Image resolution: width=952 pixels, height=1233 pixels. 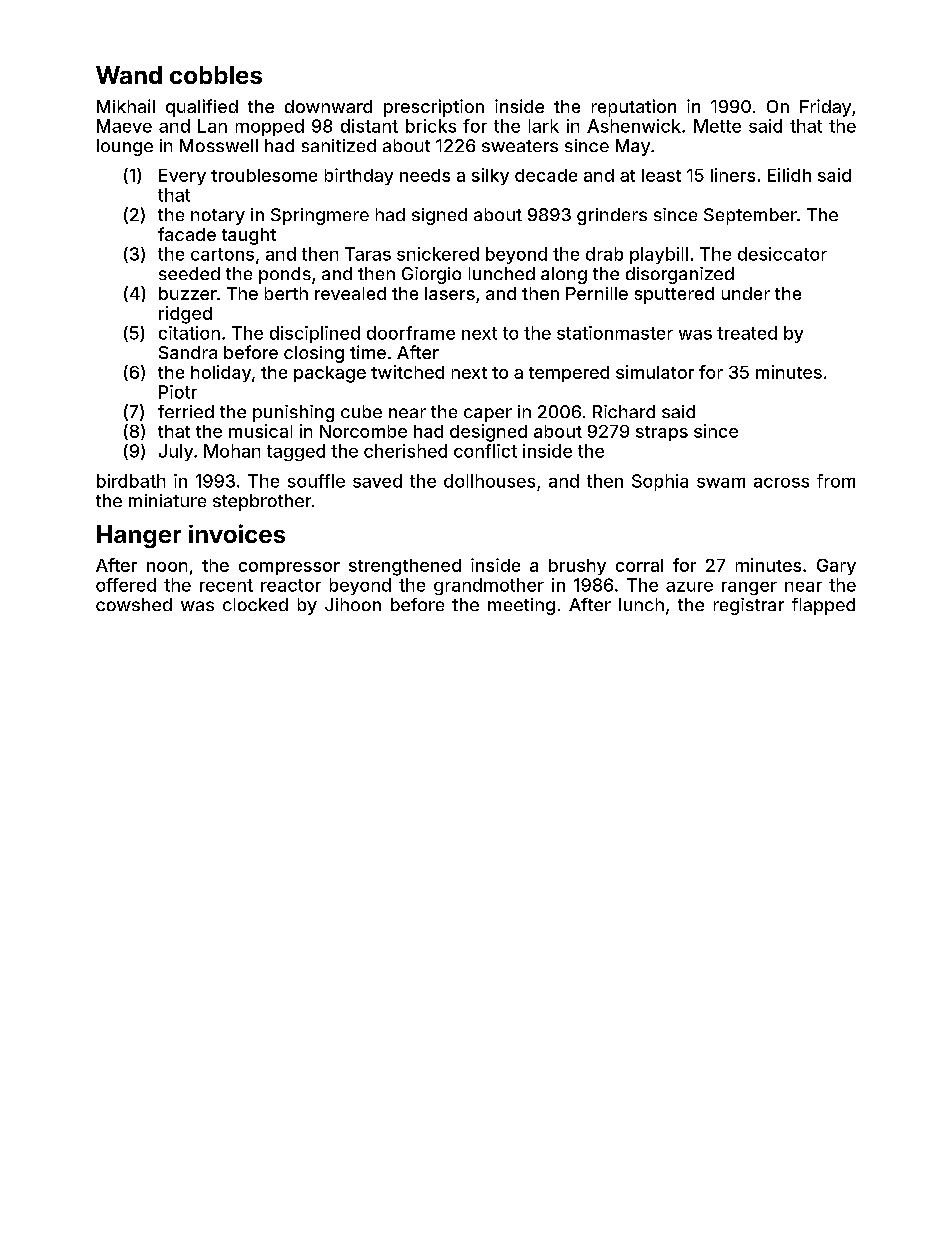 I want to click on Mosswell, so click(x=219, y=145).
